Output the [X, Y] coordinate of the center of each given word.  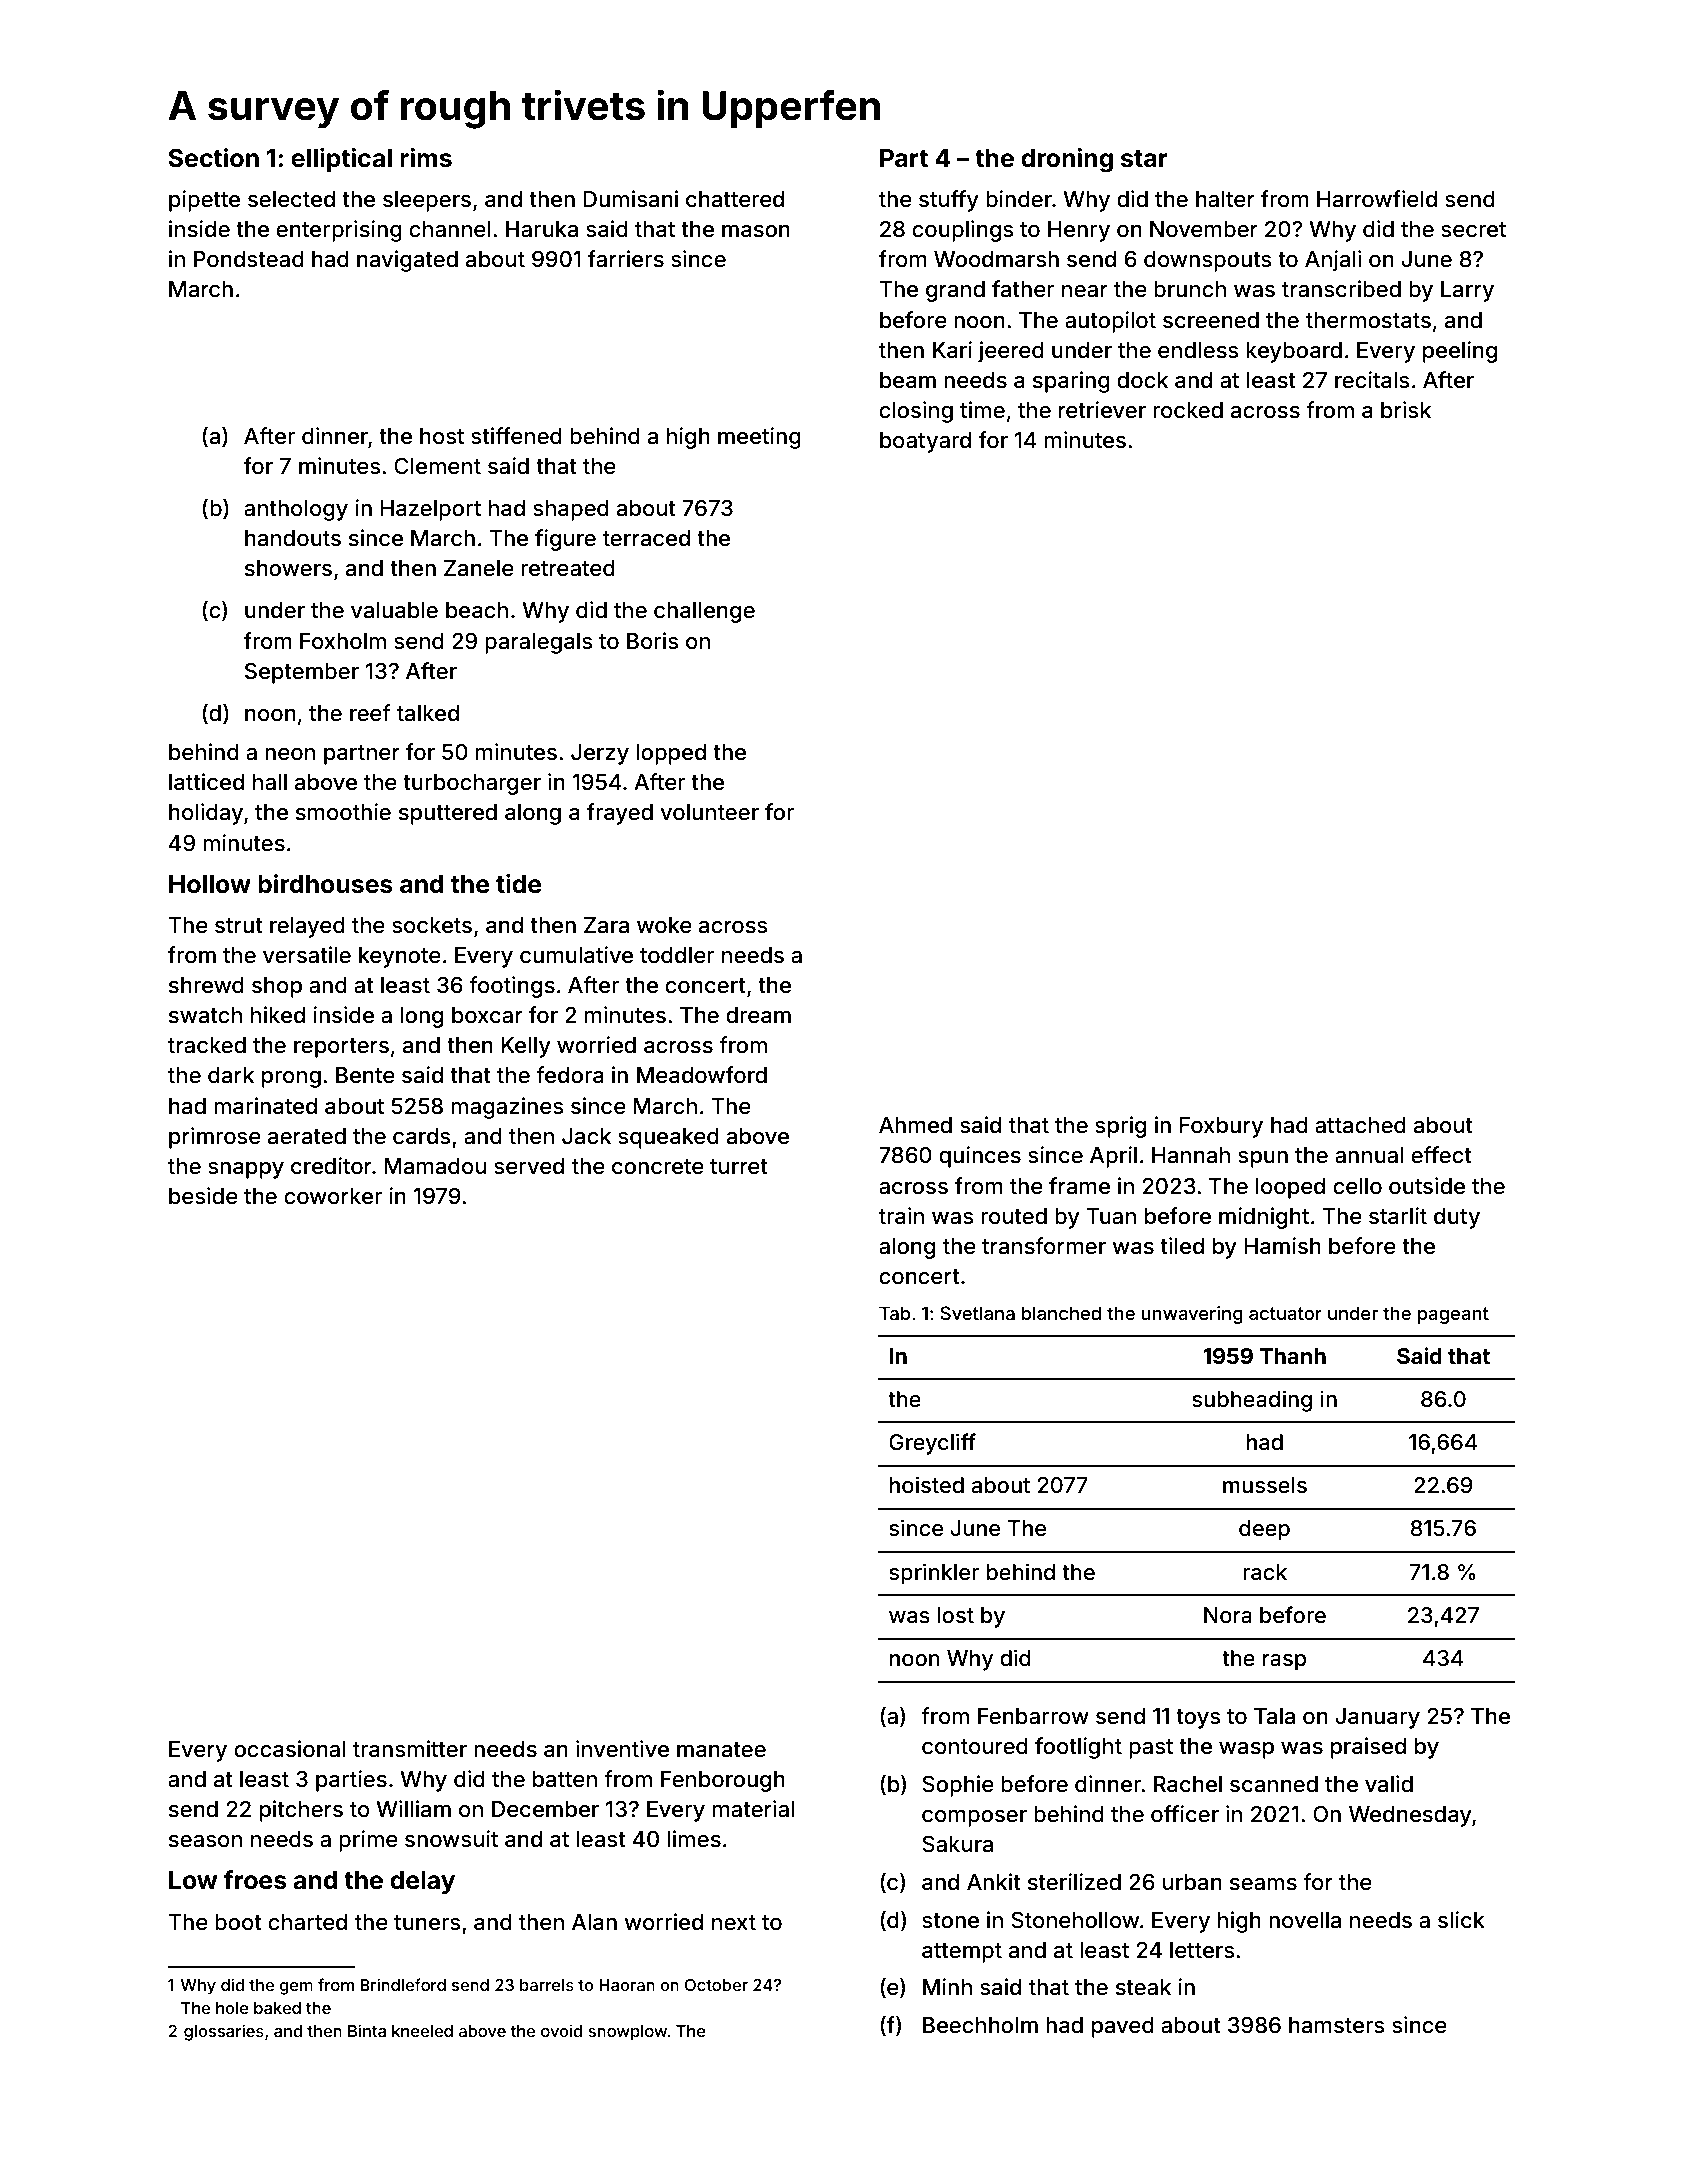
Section [213, 158]
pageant [1453, 1315]
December [545, 1809]
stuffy [949, 201]
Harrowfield [1377, 198]
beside [203, 1196]
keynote [400, 957]
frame [1079, 1186]
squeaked [668, 1138]
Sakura [957, 1844]
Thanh [1292, 1356]
